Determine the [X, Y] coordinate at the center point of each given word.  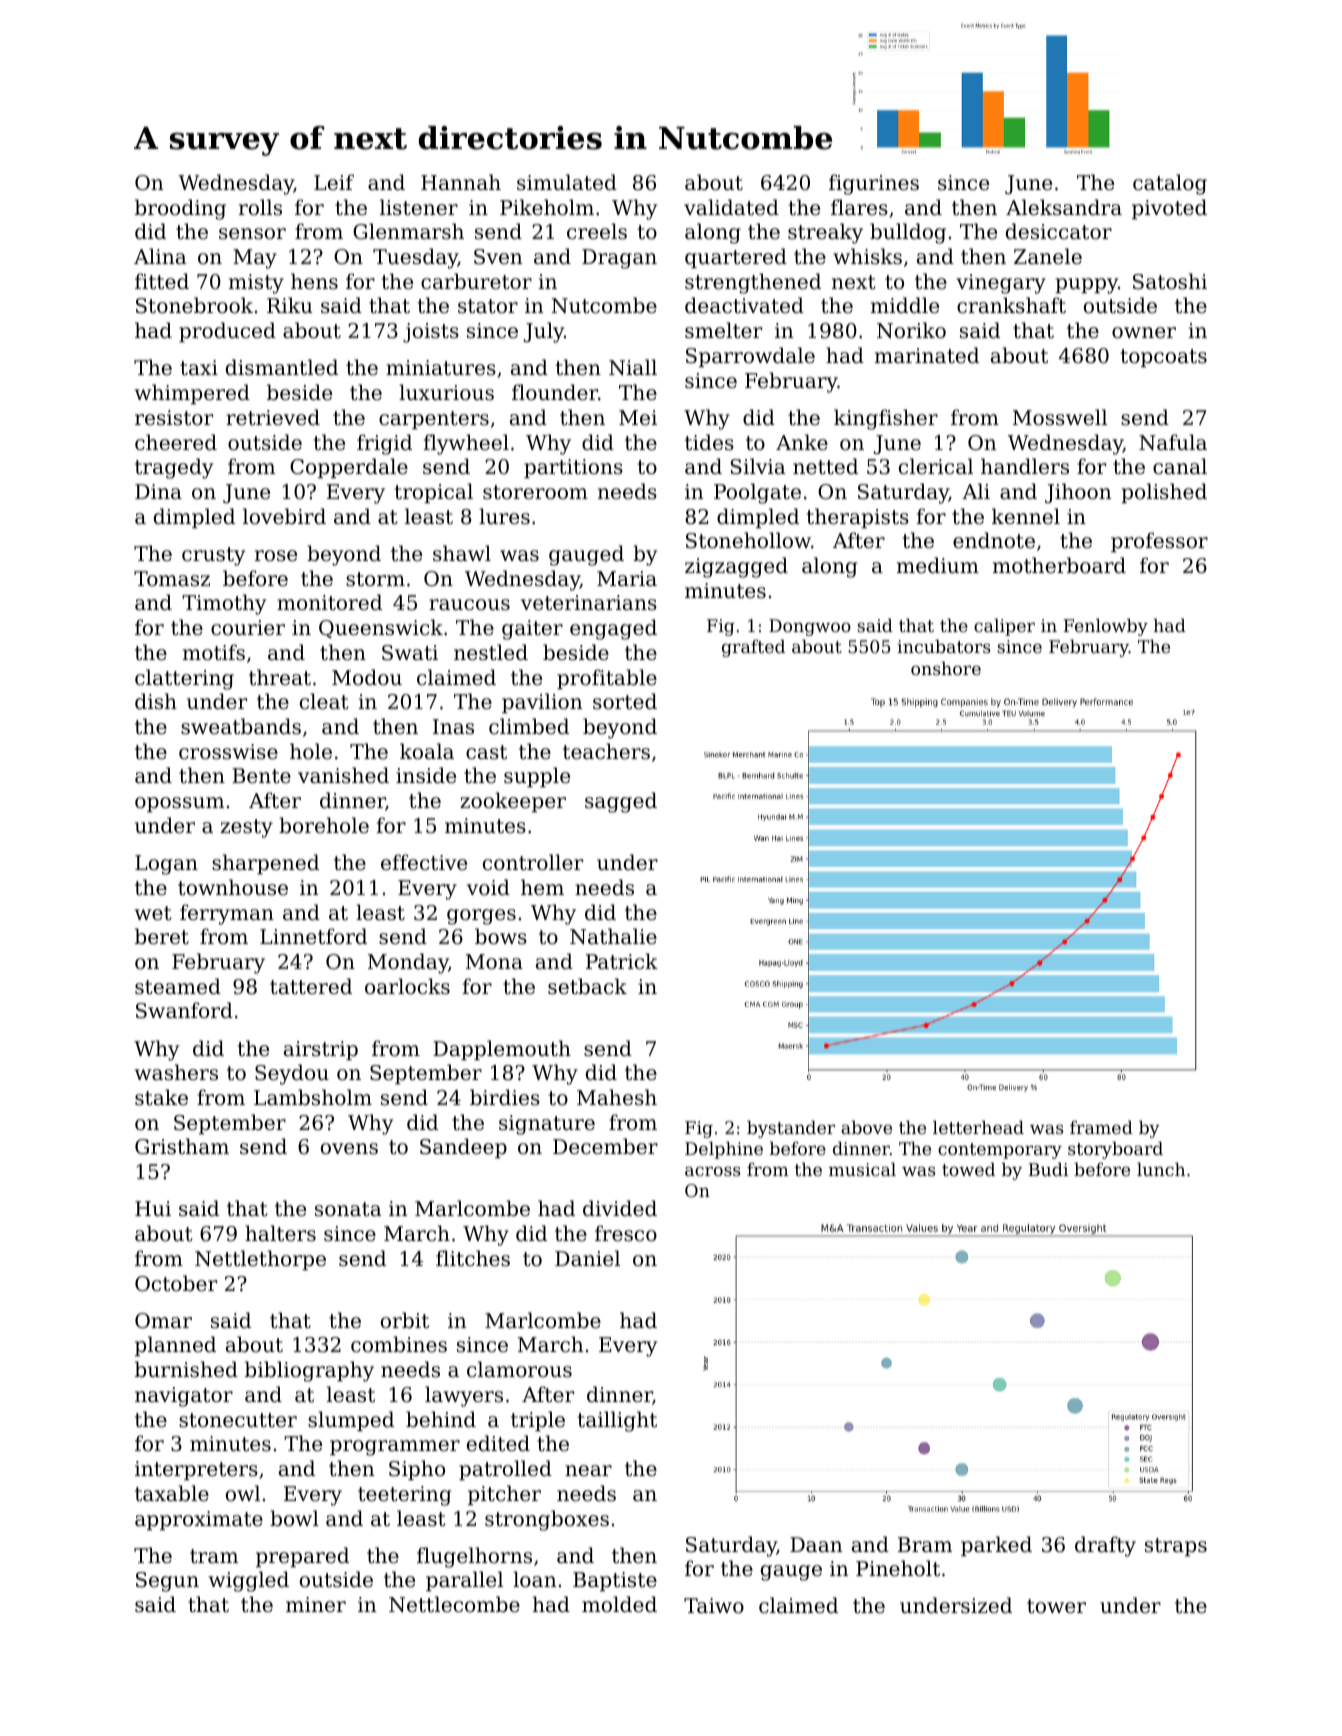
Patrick [622, 961]
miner [316, 1604]
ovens [349, 1149]
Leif [334, 182]
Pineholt [898, 1568]
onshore [946, 668]
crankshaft [1011, 305]
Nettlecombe [454, 1604]
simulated [567, 182]
